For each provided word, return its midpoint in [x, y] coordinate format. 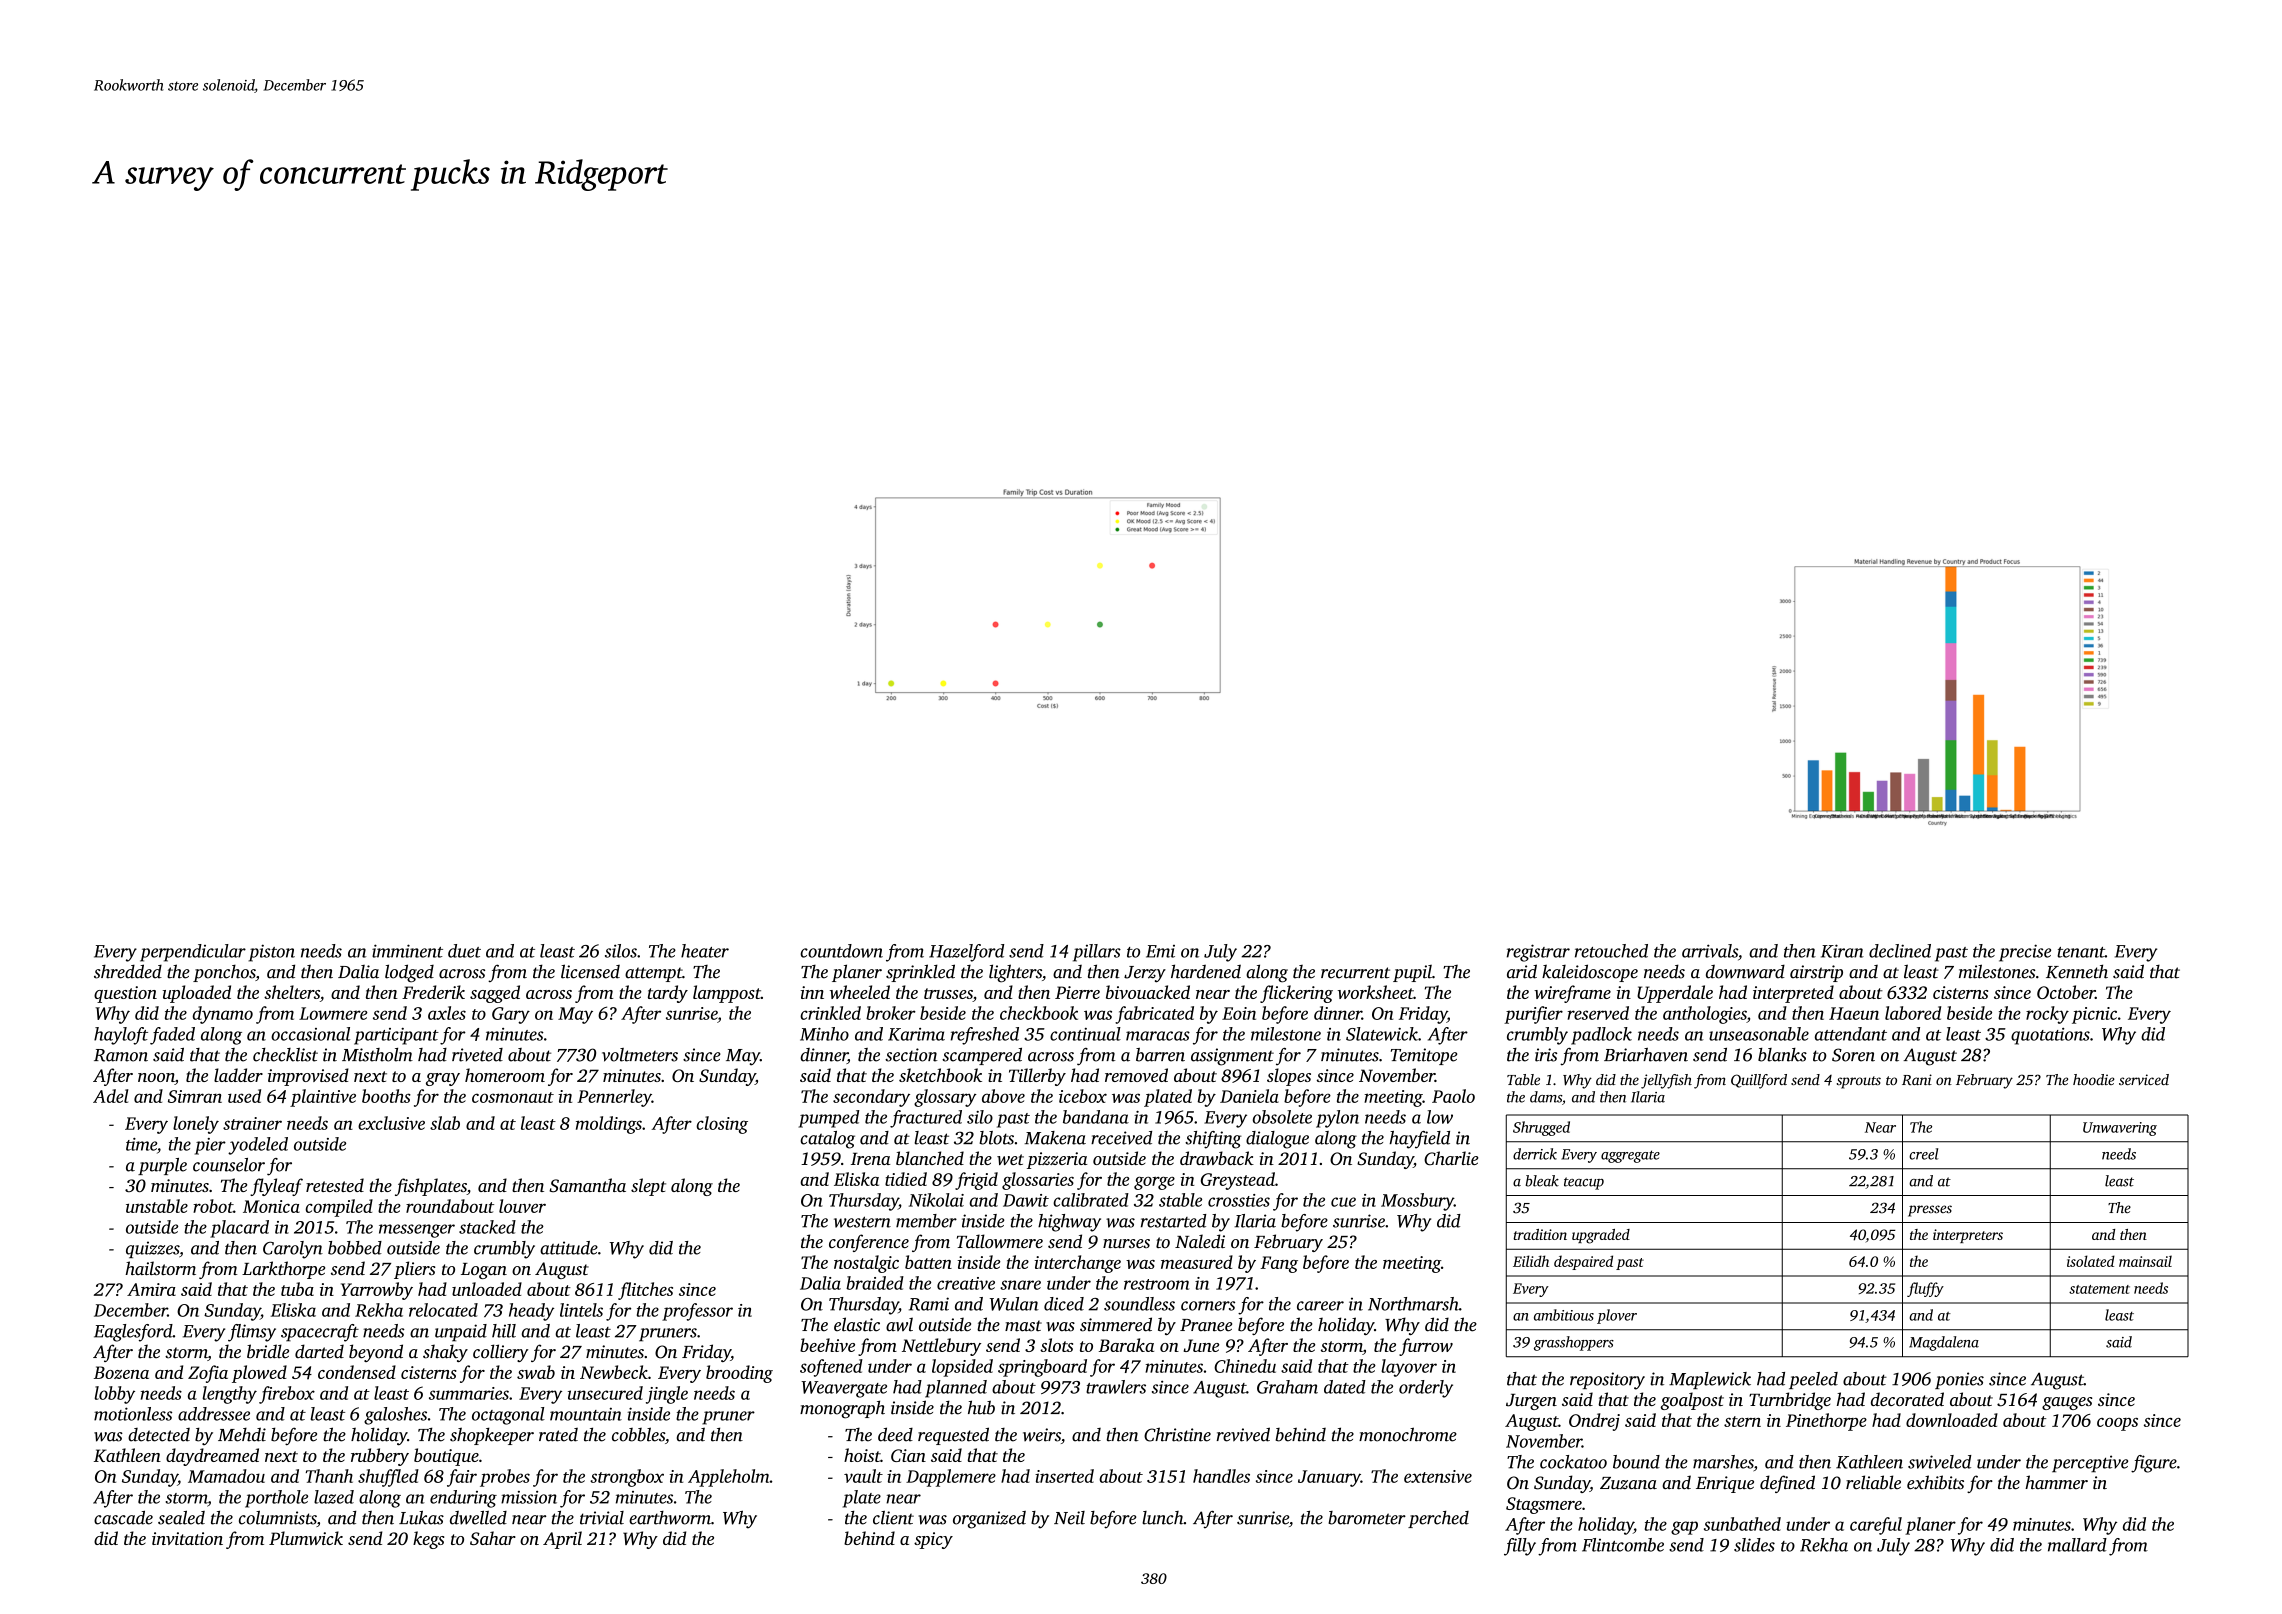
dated [1345, 1387]
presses [1930, 1211]
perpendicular [193, 953]
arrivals [1710, 951]
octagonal [508, 1416]
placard [239, 1229]
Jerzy [1145, 974]
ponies [1959, 1380]
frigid [976, 1181]
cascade [123, 1518]
